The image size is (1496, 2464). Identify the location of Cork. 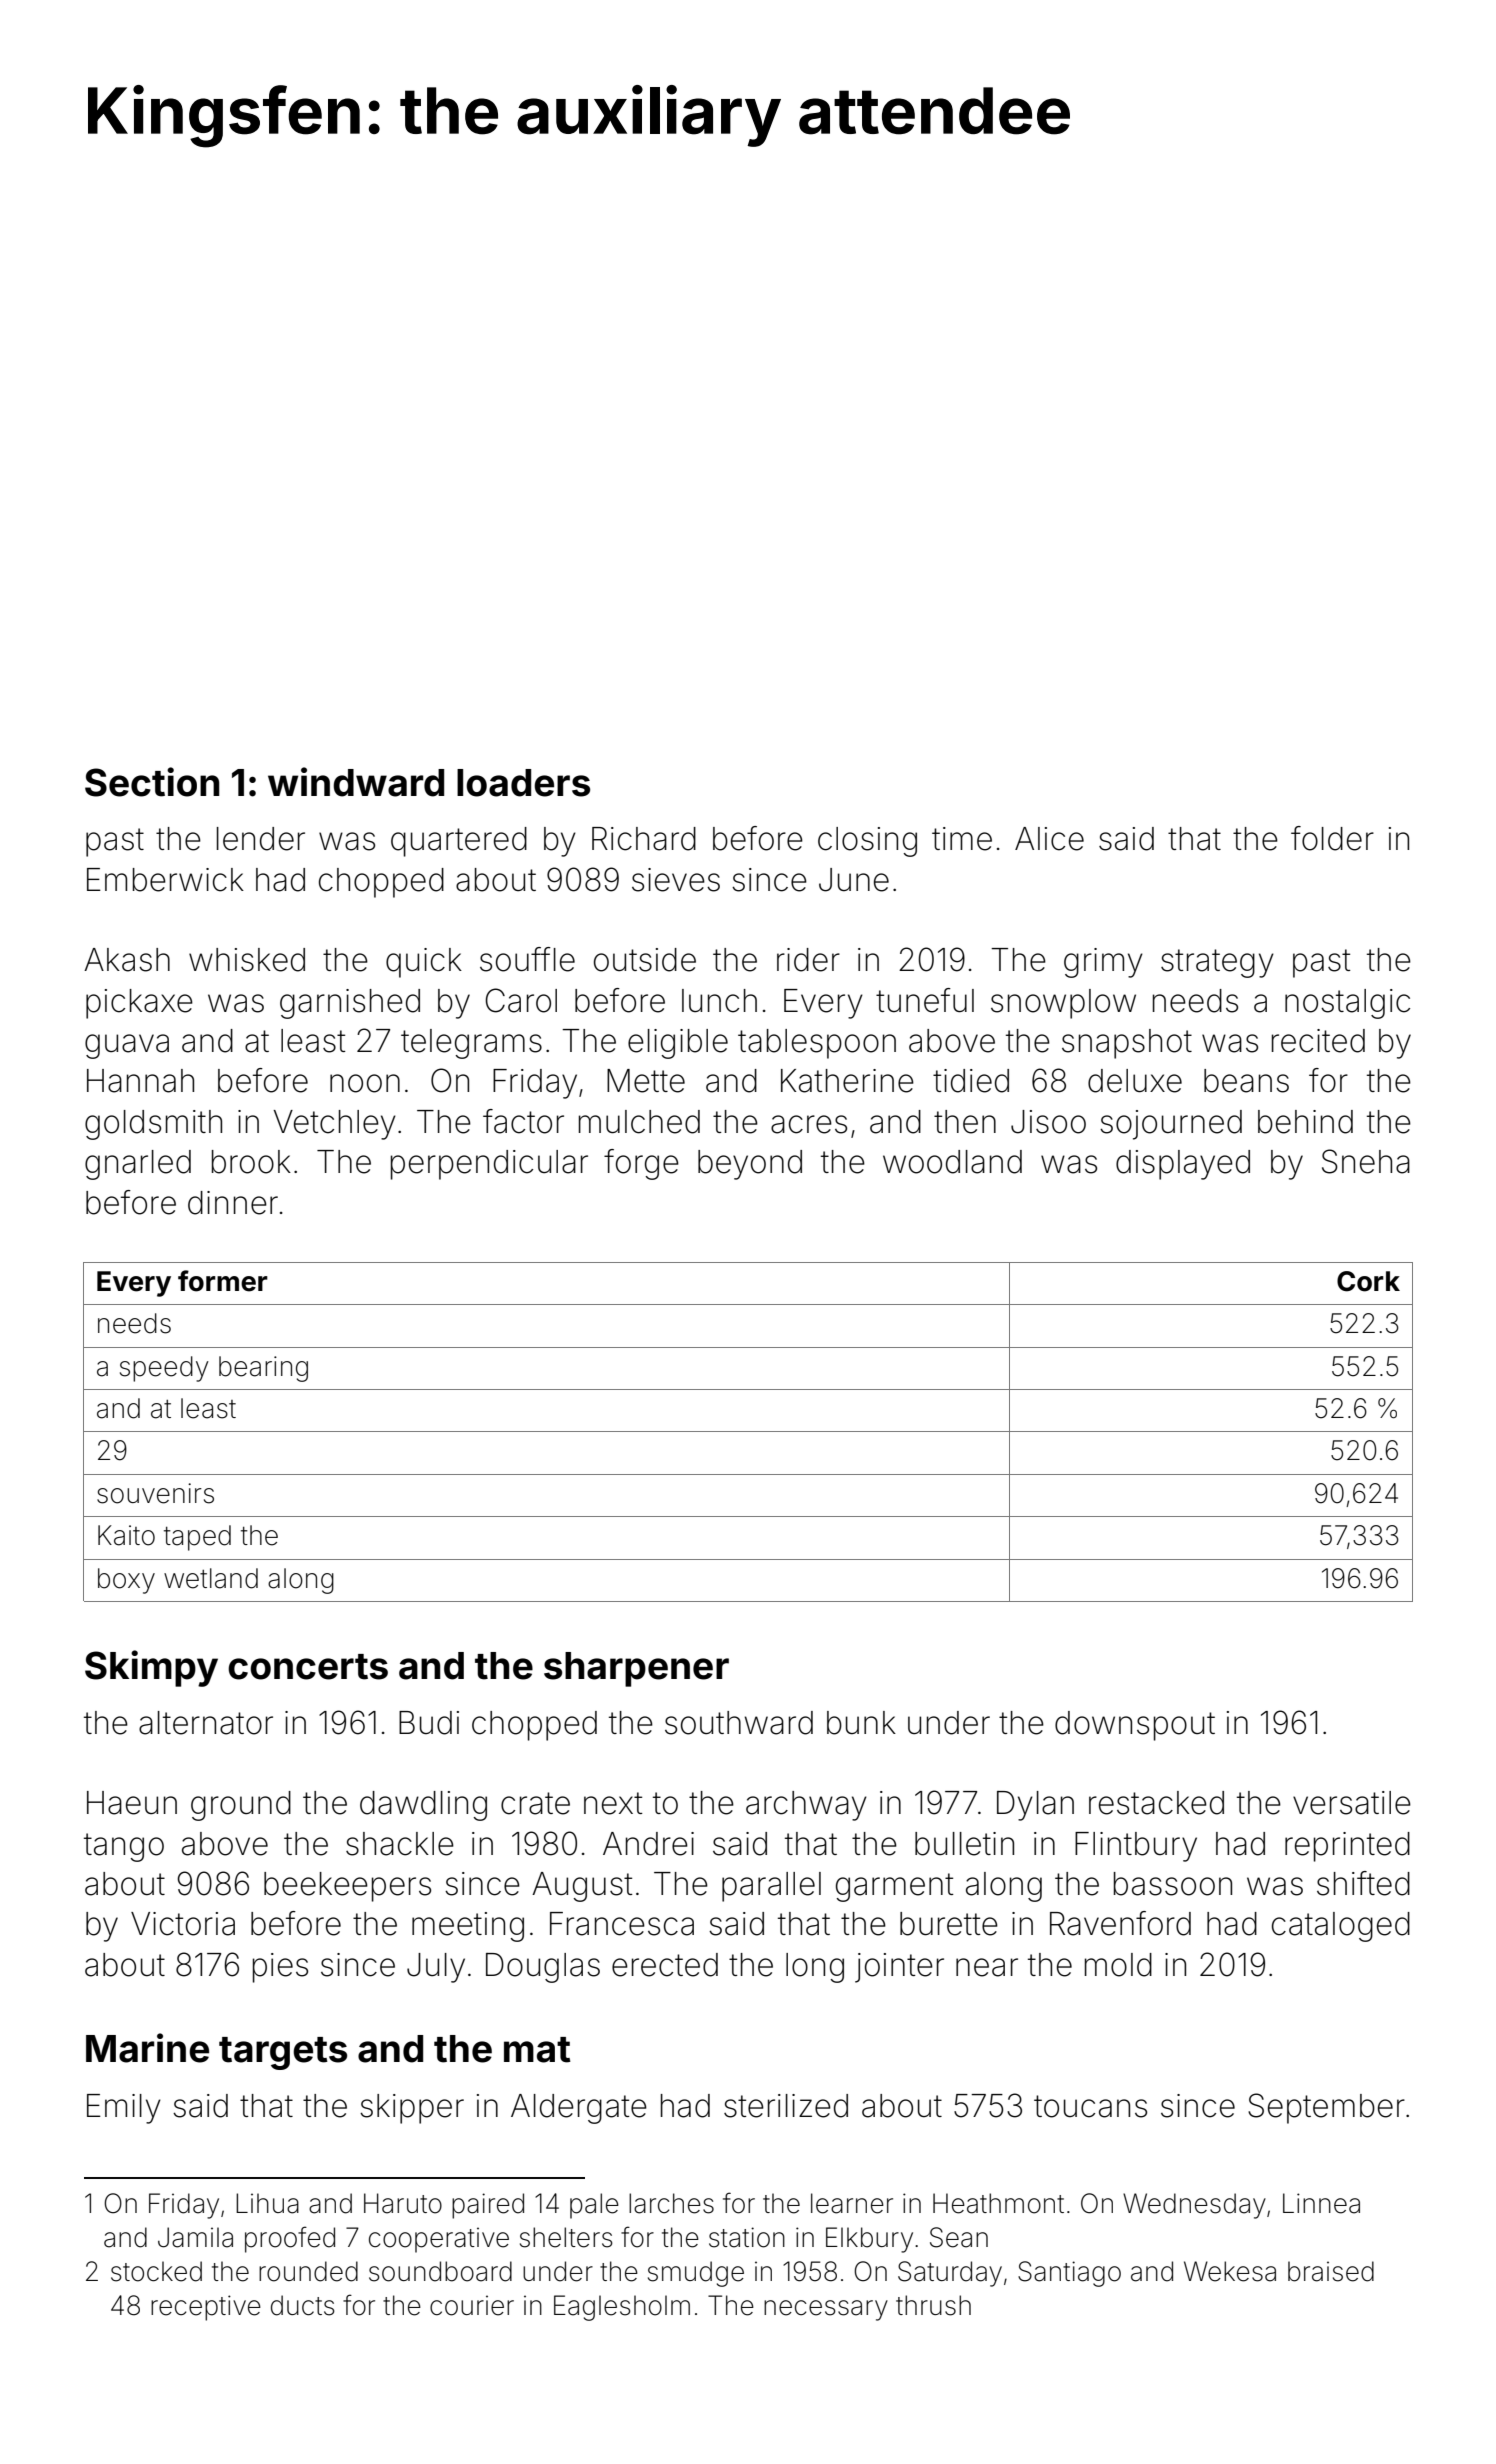
(1368, 1281).
